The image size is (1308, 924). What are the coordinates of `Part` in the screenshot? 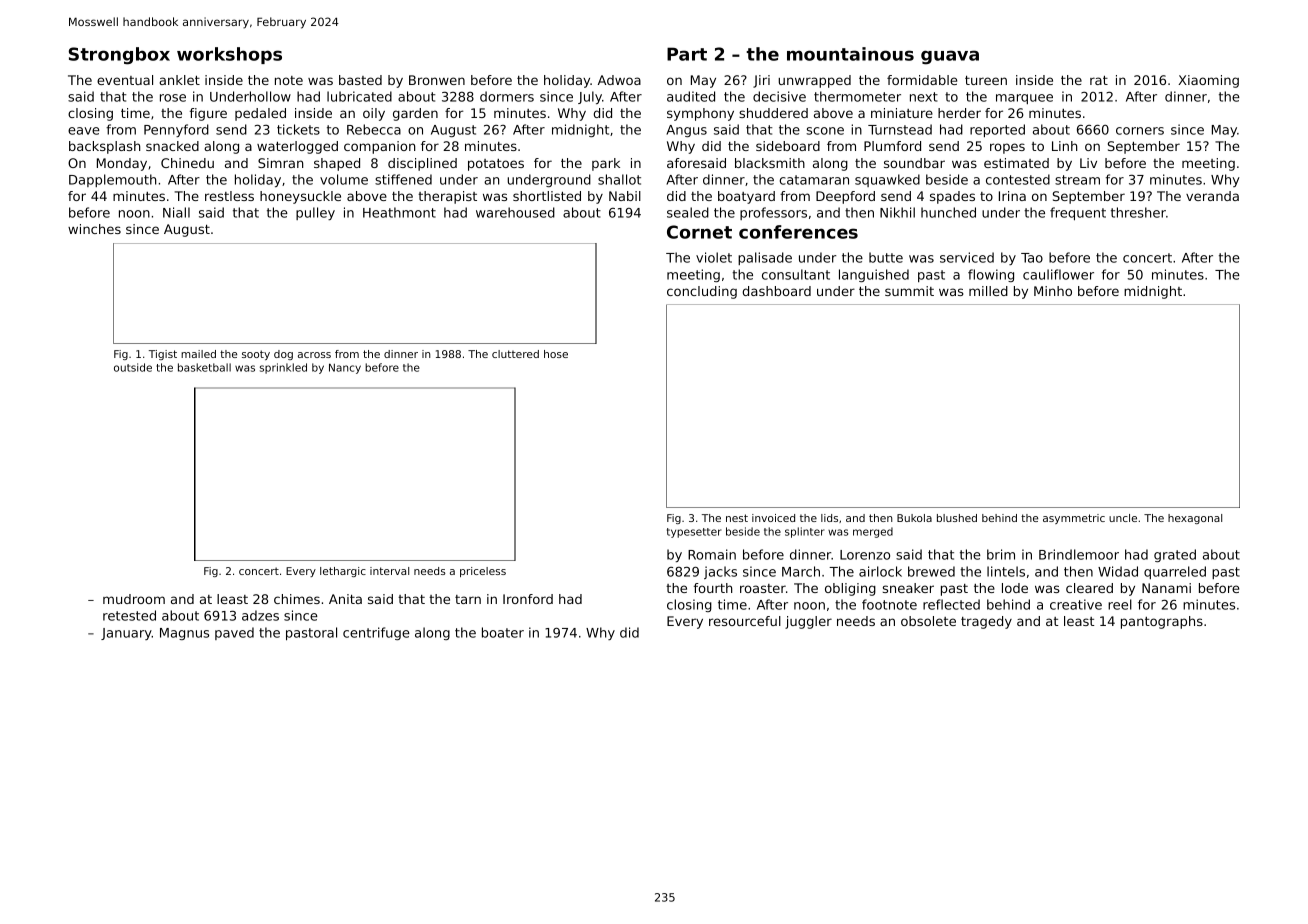 It's located at (687, 54).
